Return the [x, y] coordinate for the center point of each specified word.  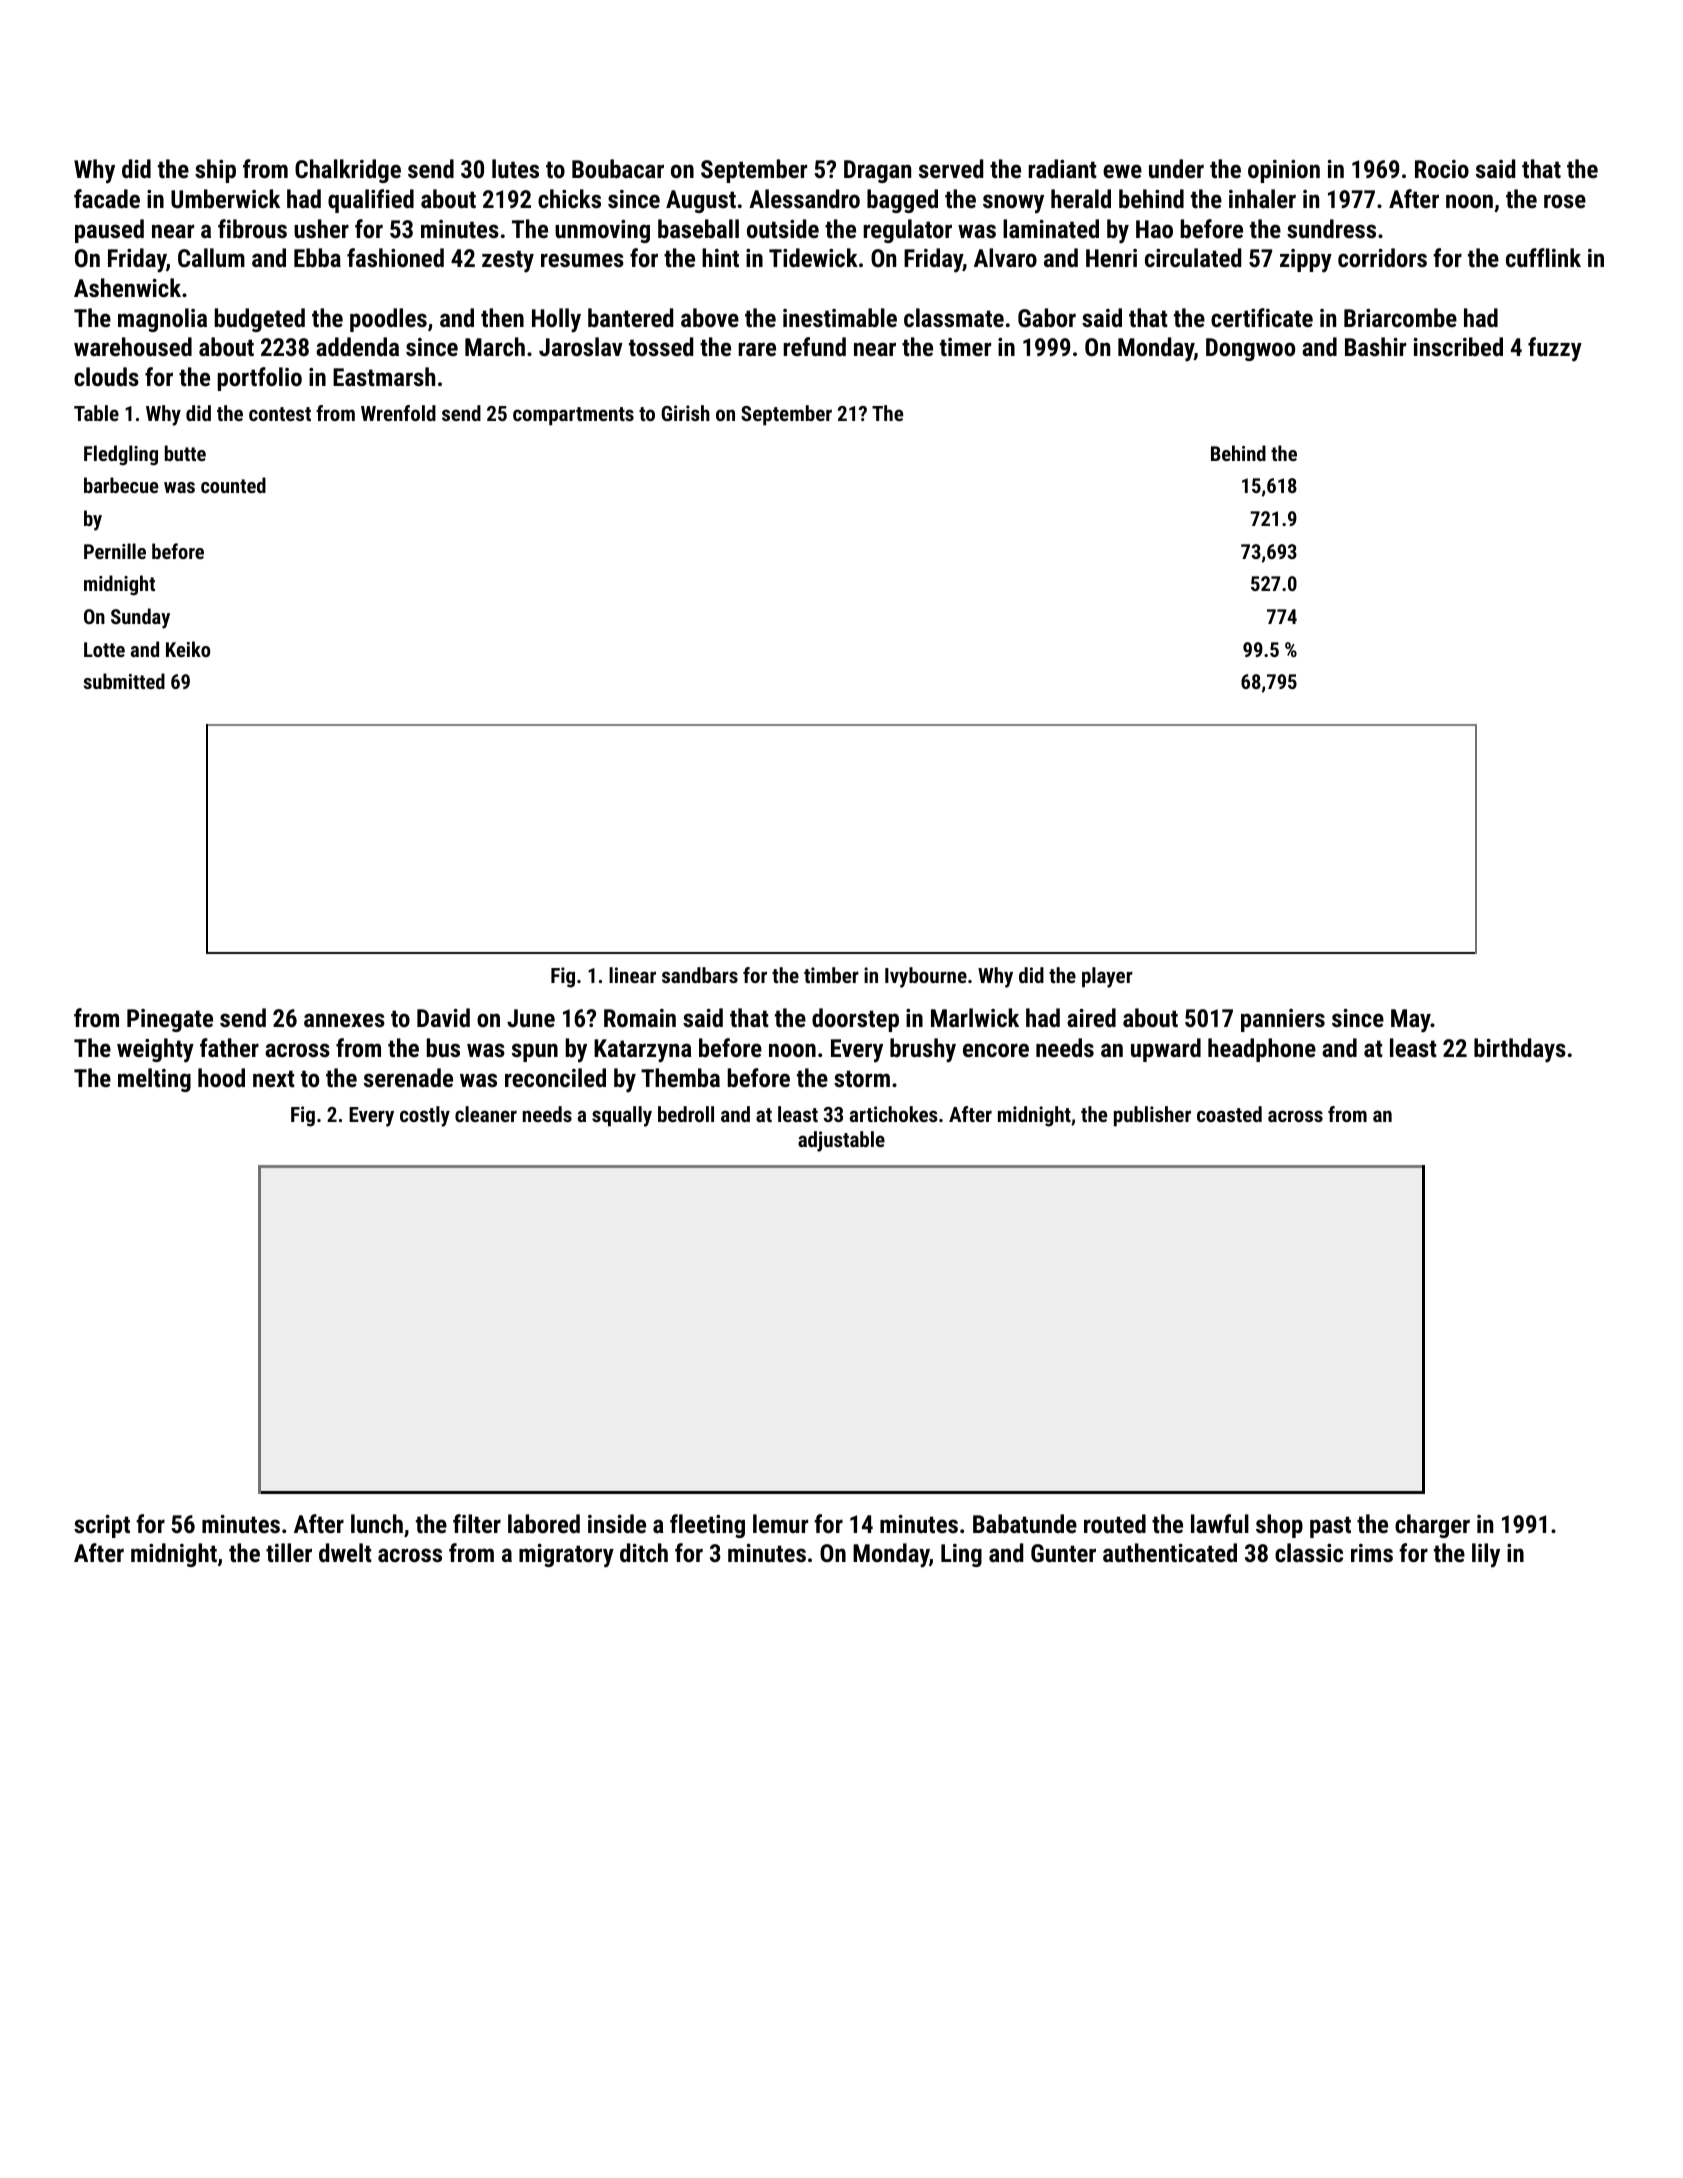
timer [965, 347]
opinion [1284, 171]
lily [1486, 1555]
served [951, 168]
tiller [289, 1552]
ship [215, 171]
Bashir [1375, 346]
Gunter [1063, 1553]
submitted [124, 681]
